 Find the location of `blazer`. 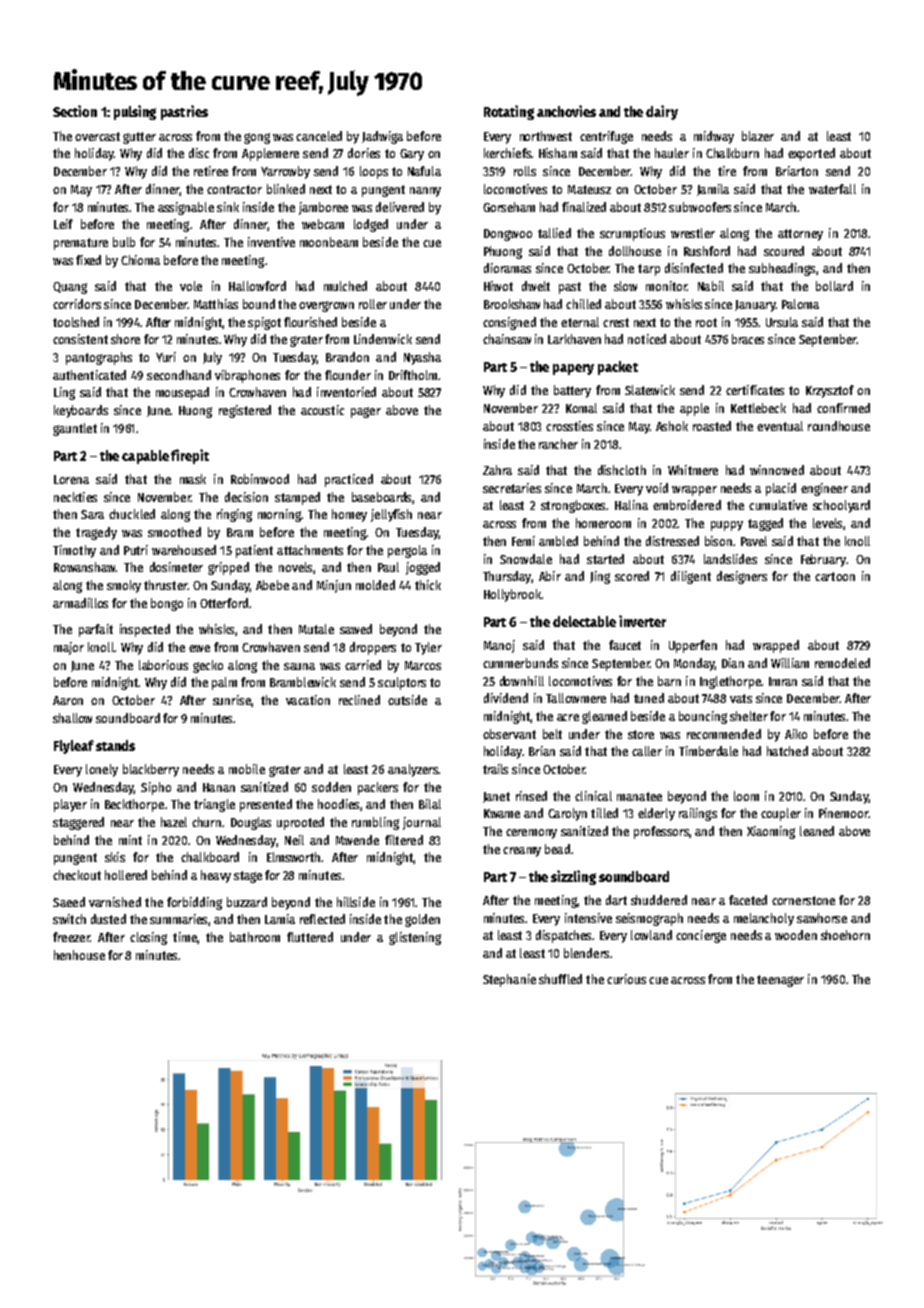

blazer is located at coordinates (758, 136).
